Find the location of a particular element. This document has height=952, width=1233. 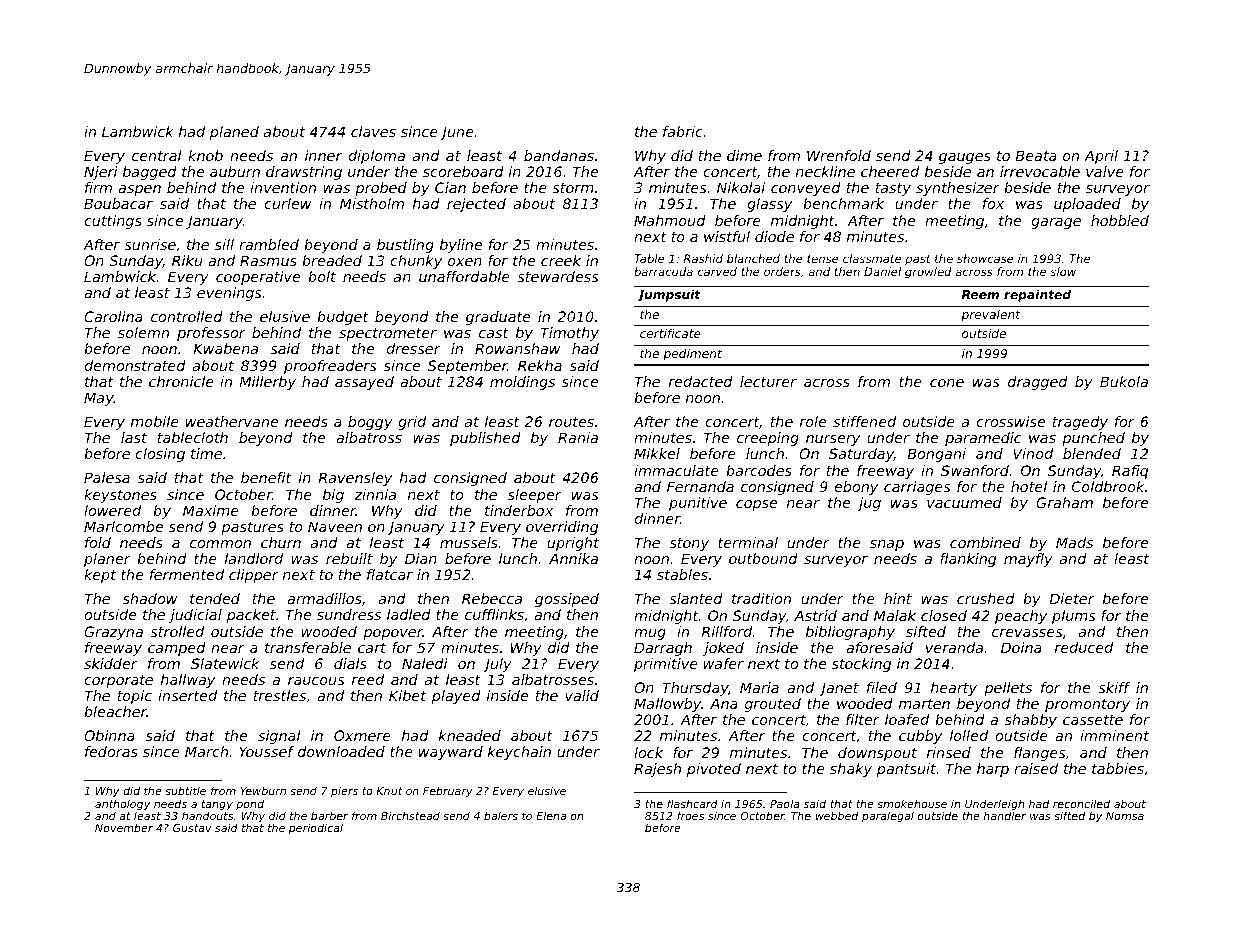

April is located at coordinates (1101, 157).
